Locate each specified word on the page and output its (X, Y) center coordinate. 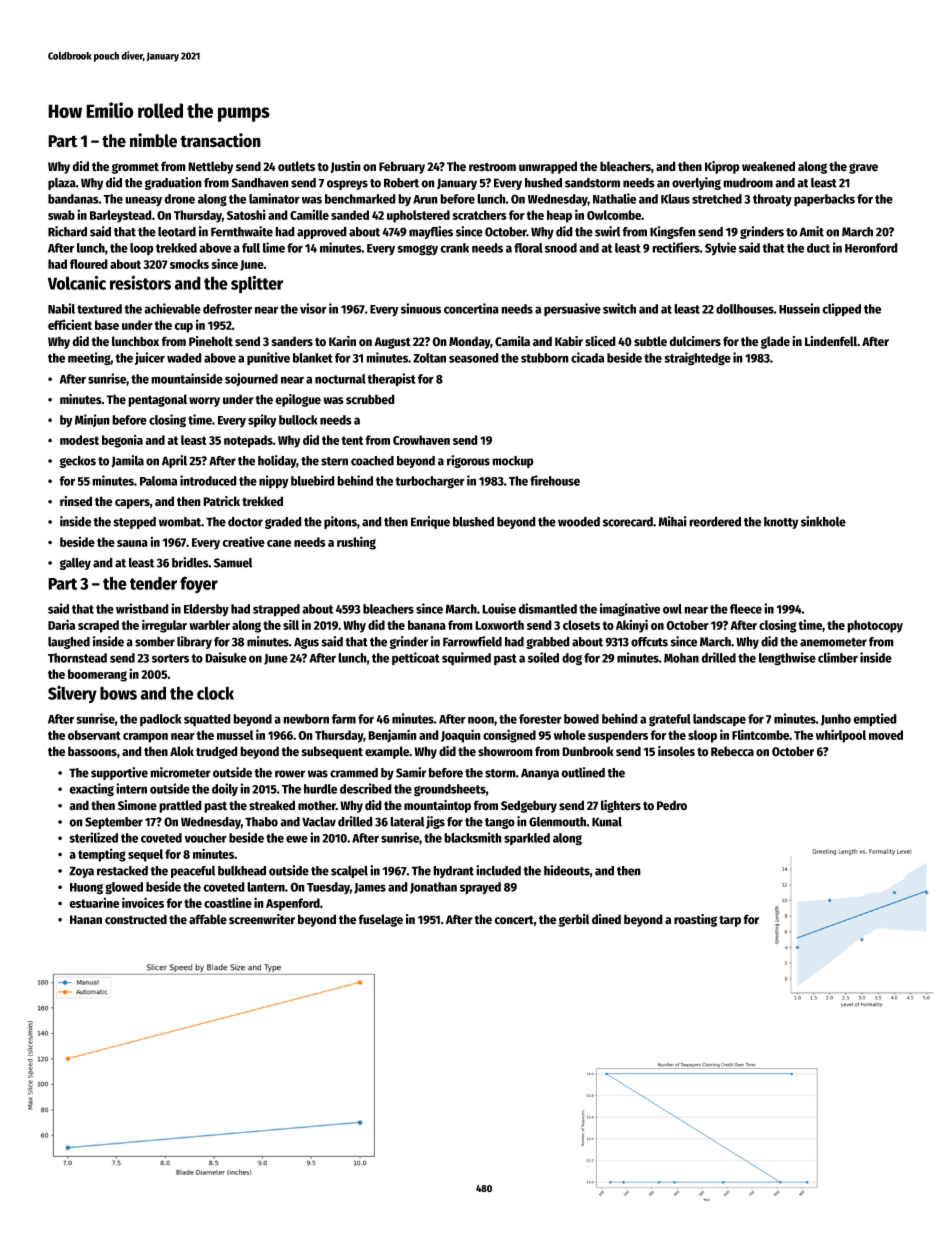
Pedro (672, 805)
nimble (153, 140)
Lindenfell (831, 341)
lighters (621, 806)
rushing (356, 543)
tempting (102, 855)
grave (863, 168)
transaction (220, 140)
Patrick (221, 501)
